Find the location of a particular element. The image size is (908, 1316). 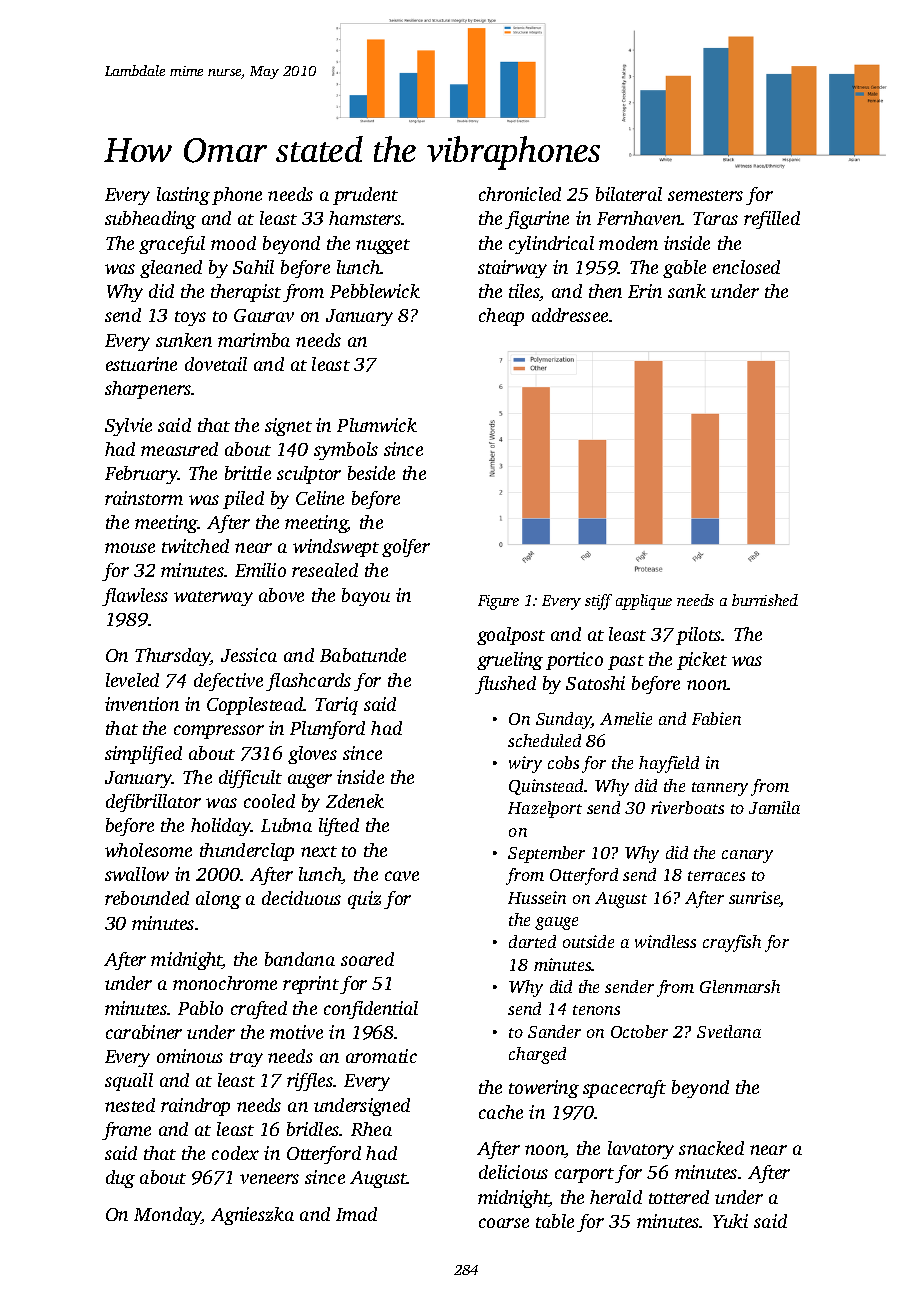

addressee is located at coordinates (570, 315).
